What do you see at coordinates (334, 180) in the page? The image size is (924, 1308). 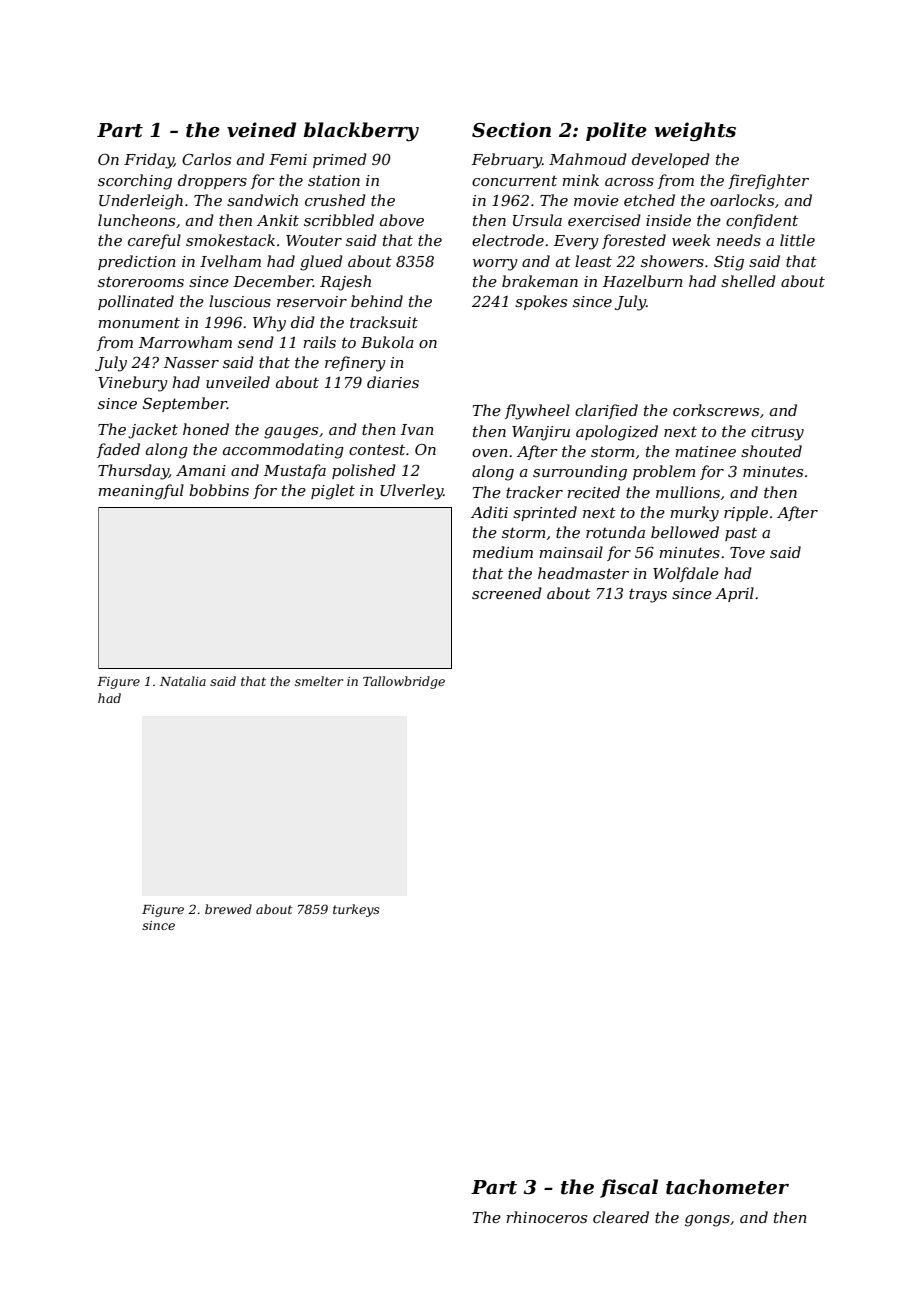 I see `station` at bounding box center [334, 180].
